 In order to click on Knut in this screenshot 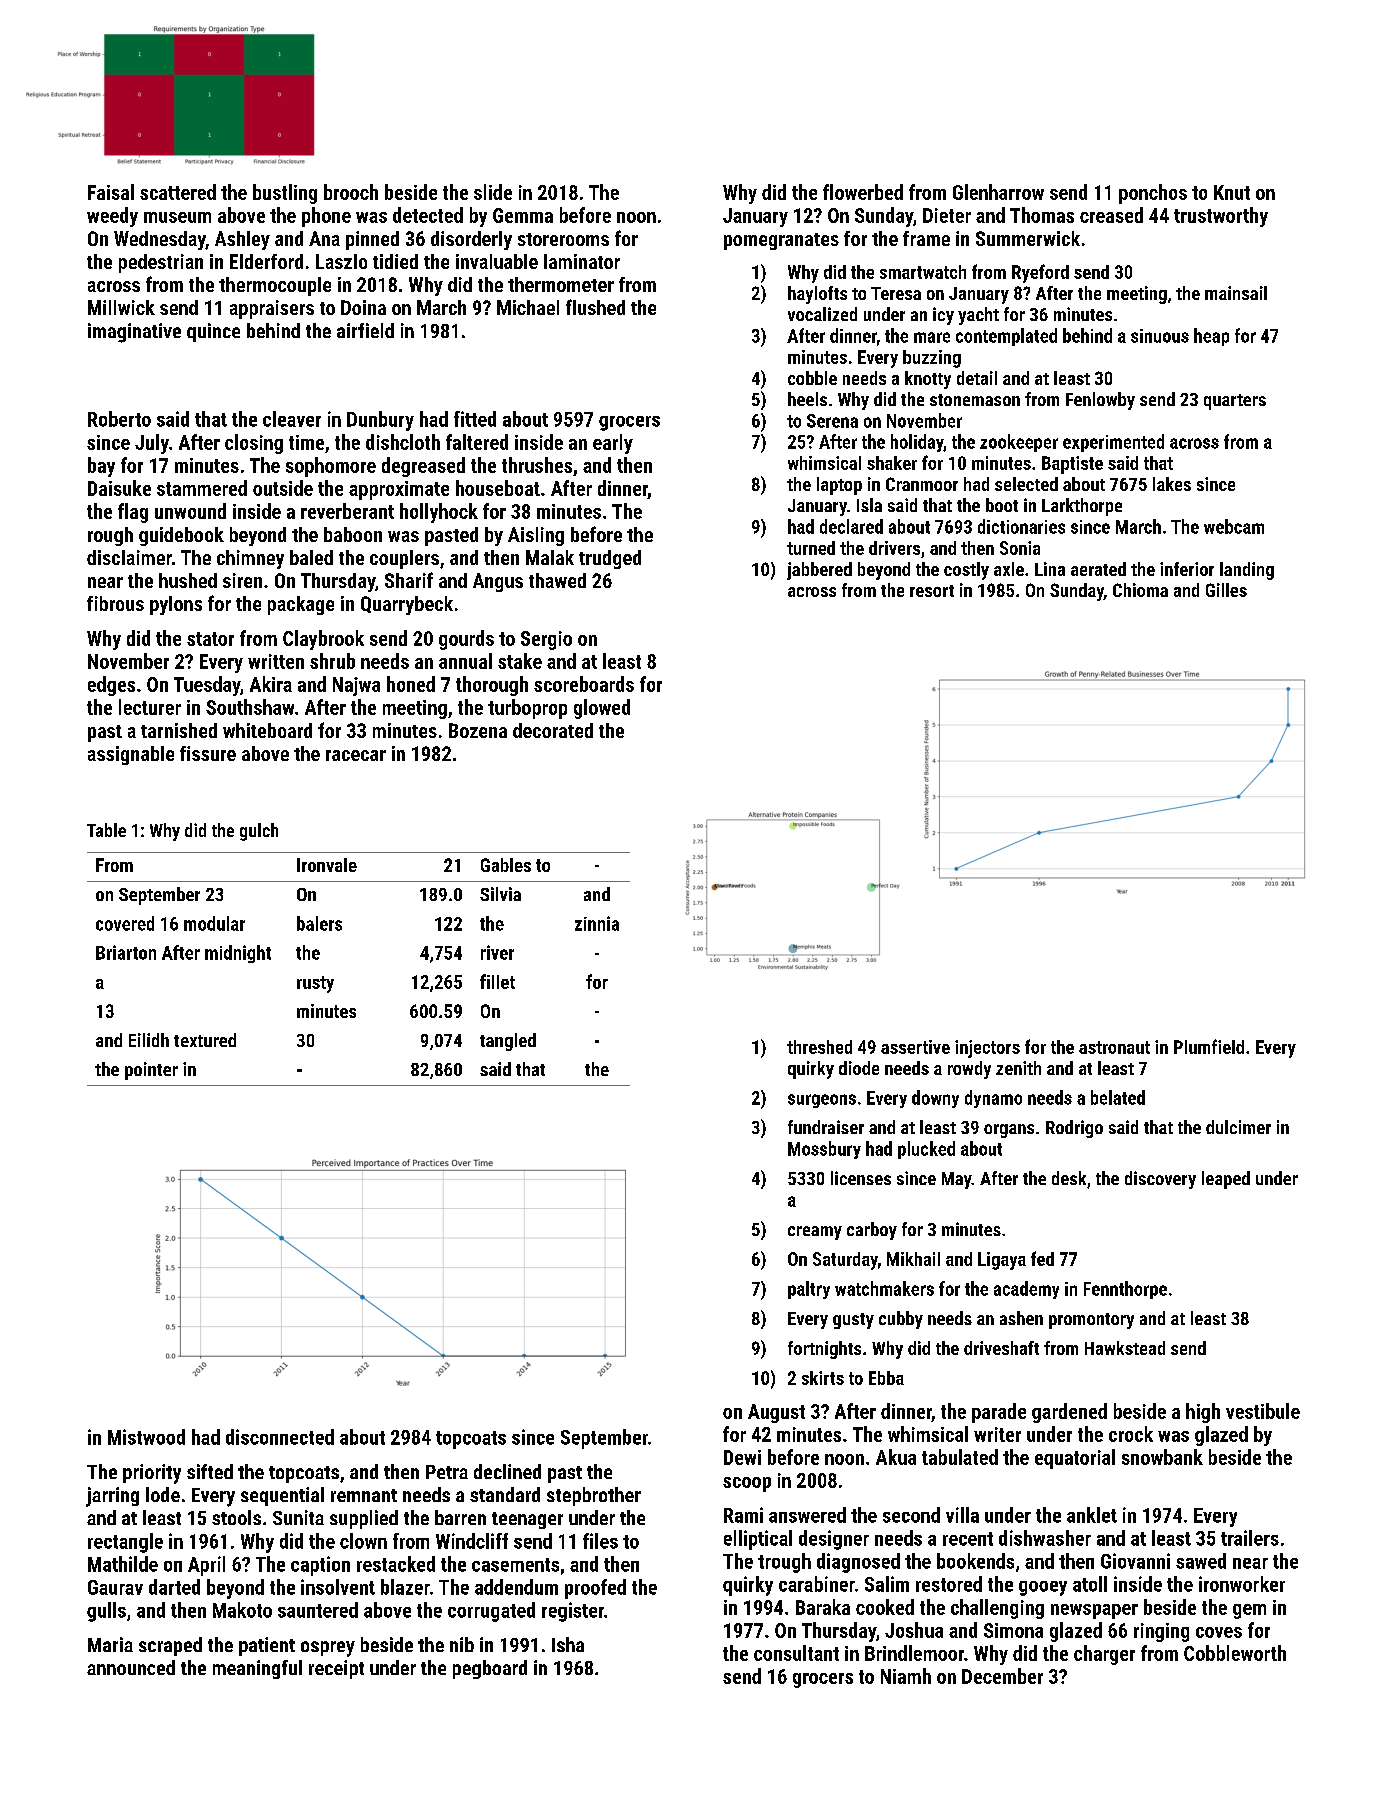, I will do `click(1232, 192)`.
